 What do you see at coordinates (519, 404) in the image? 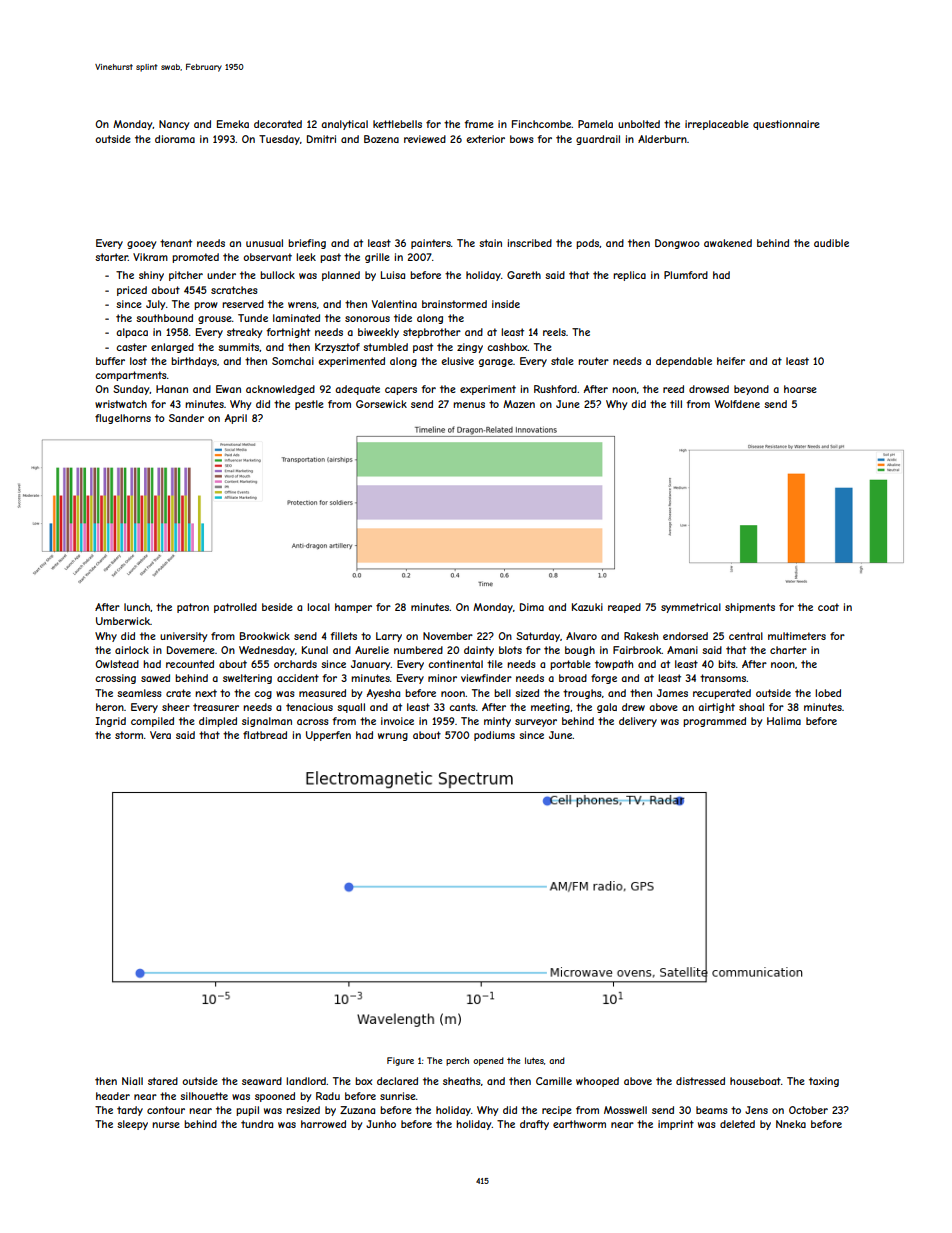
I see `Mazen` at bounding box center [519, 404].
